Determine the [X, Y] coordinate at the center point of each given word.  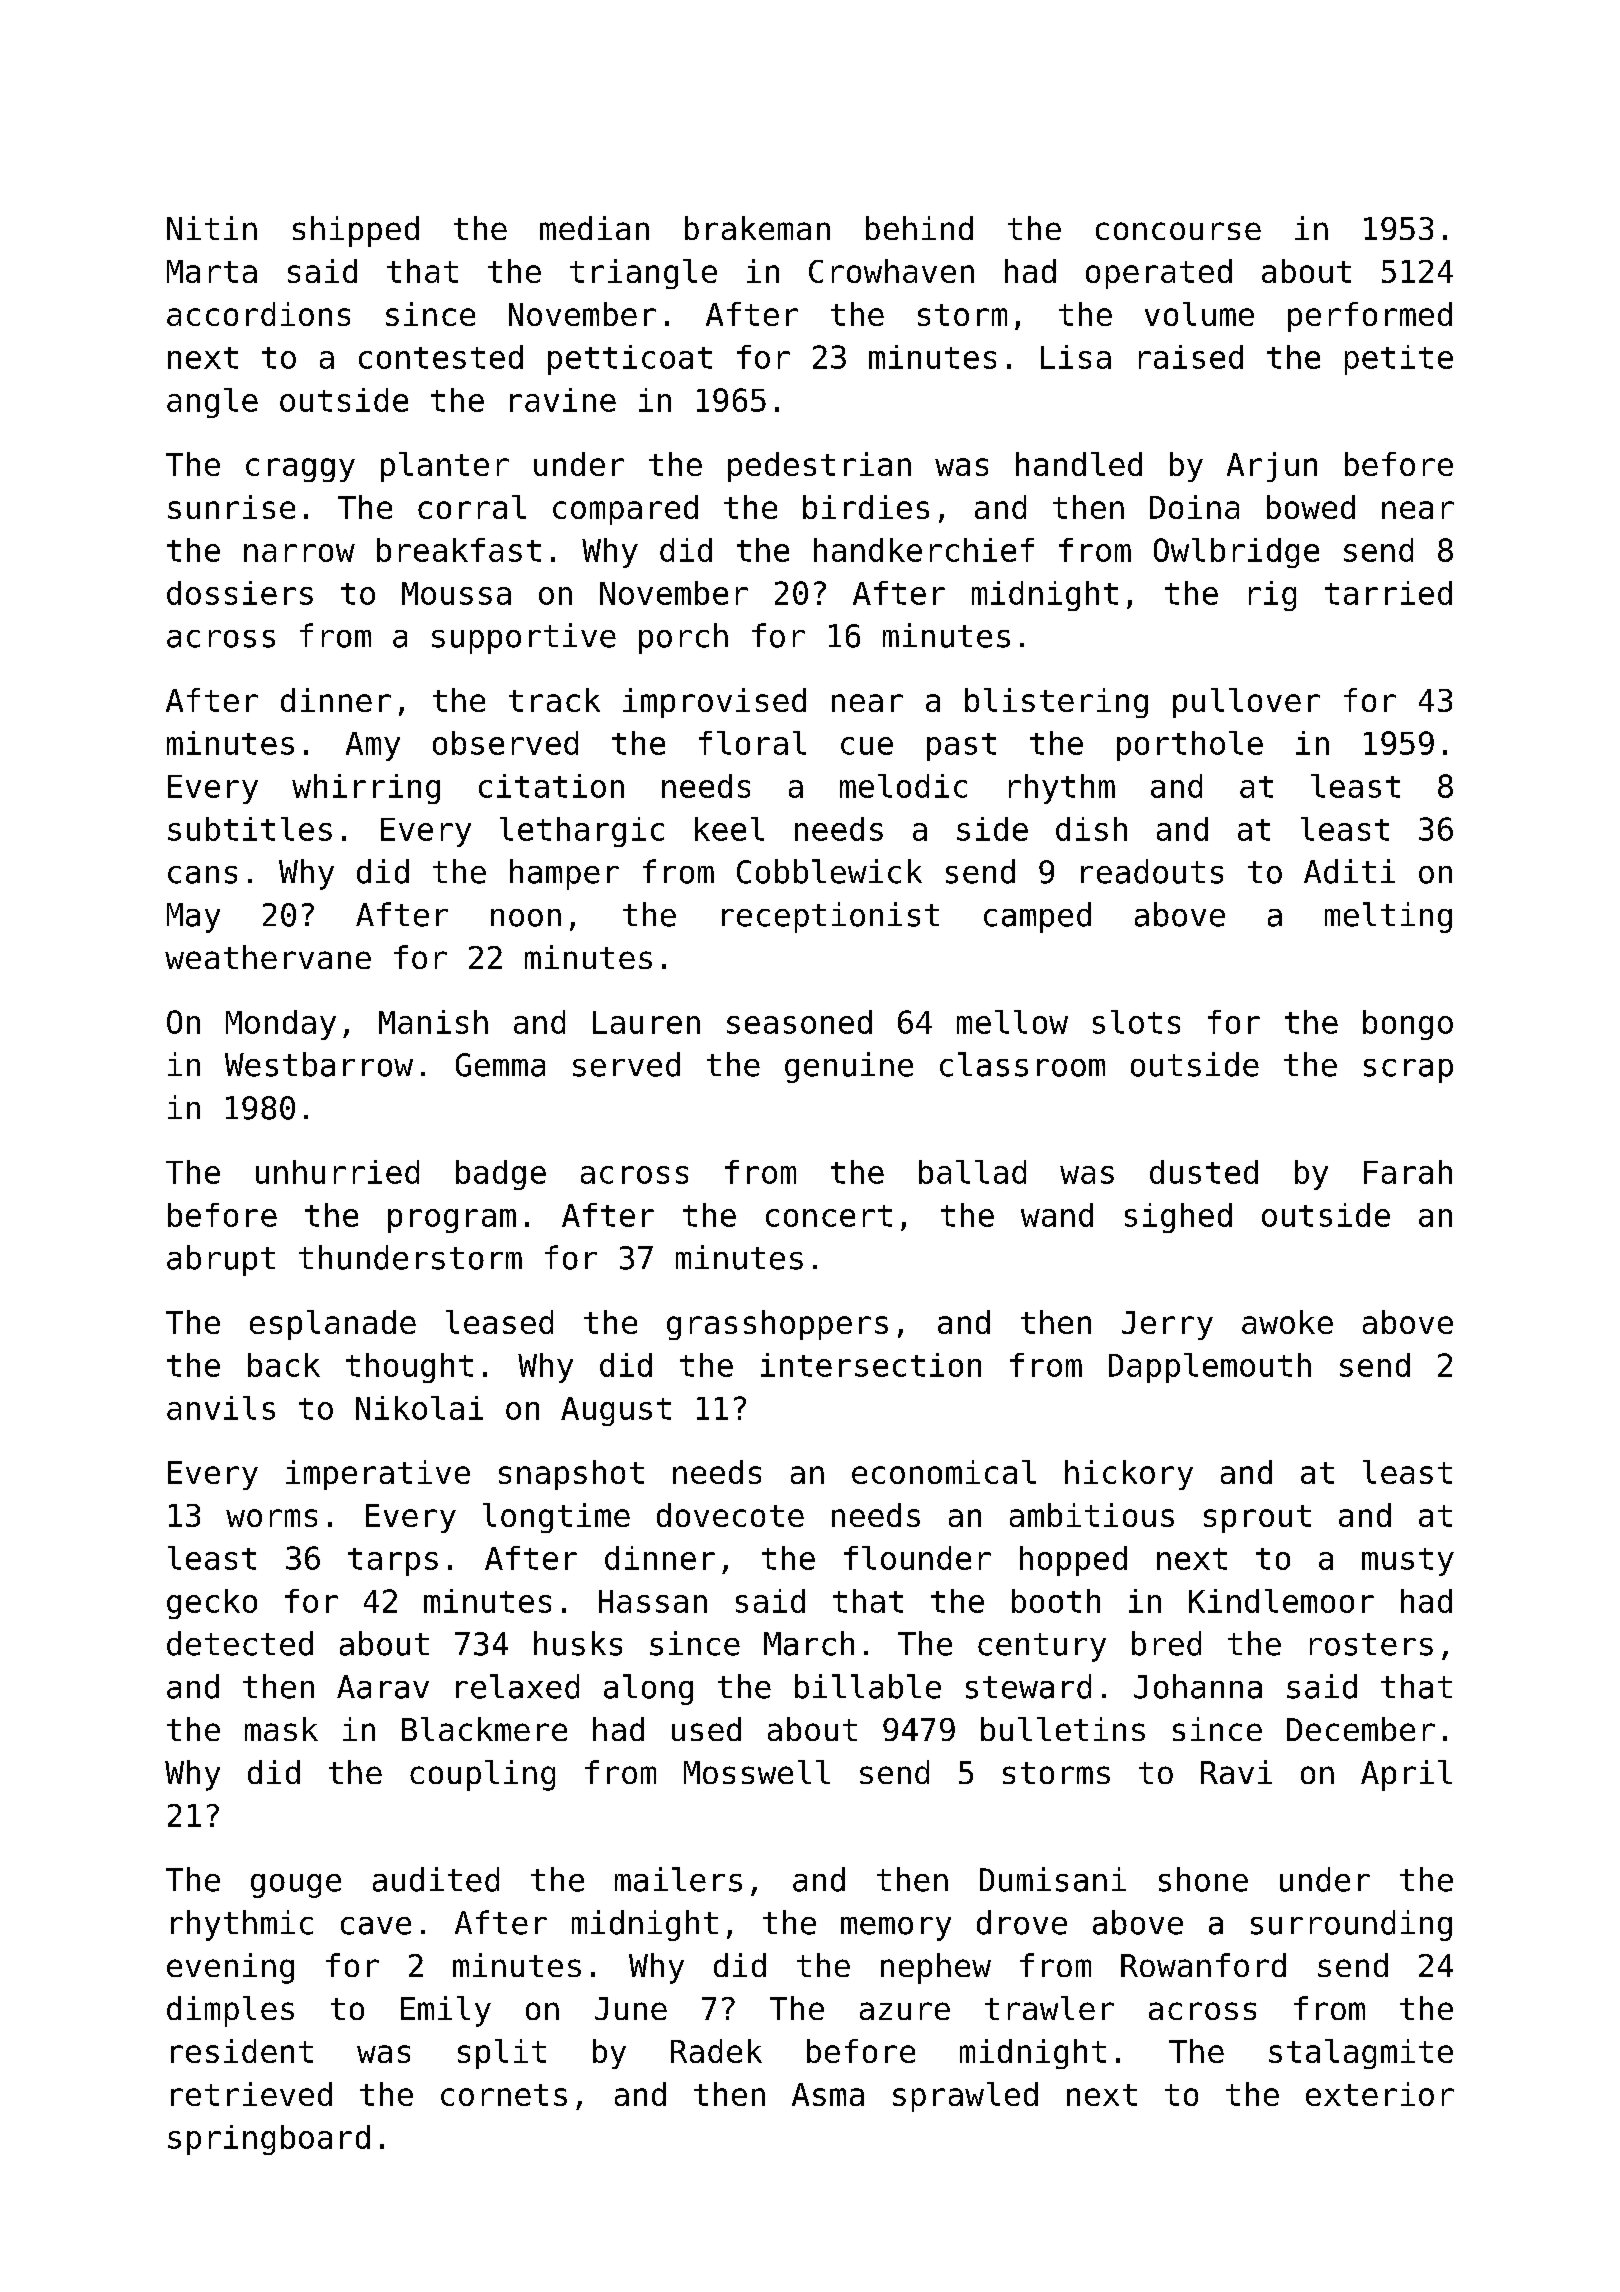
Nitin [212, 228]
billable [868, 1686]
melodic [903, 786]
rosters [1371, 1644]
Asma [828, 2094]
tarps [393, 1562]
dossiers [240, 593]
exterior [1380, 2094]
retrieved [251, 2094]
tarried [1388, 593]
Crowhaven [891, 271]
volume [1199, 314]
